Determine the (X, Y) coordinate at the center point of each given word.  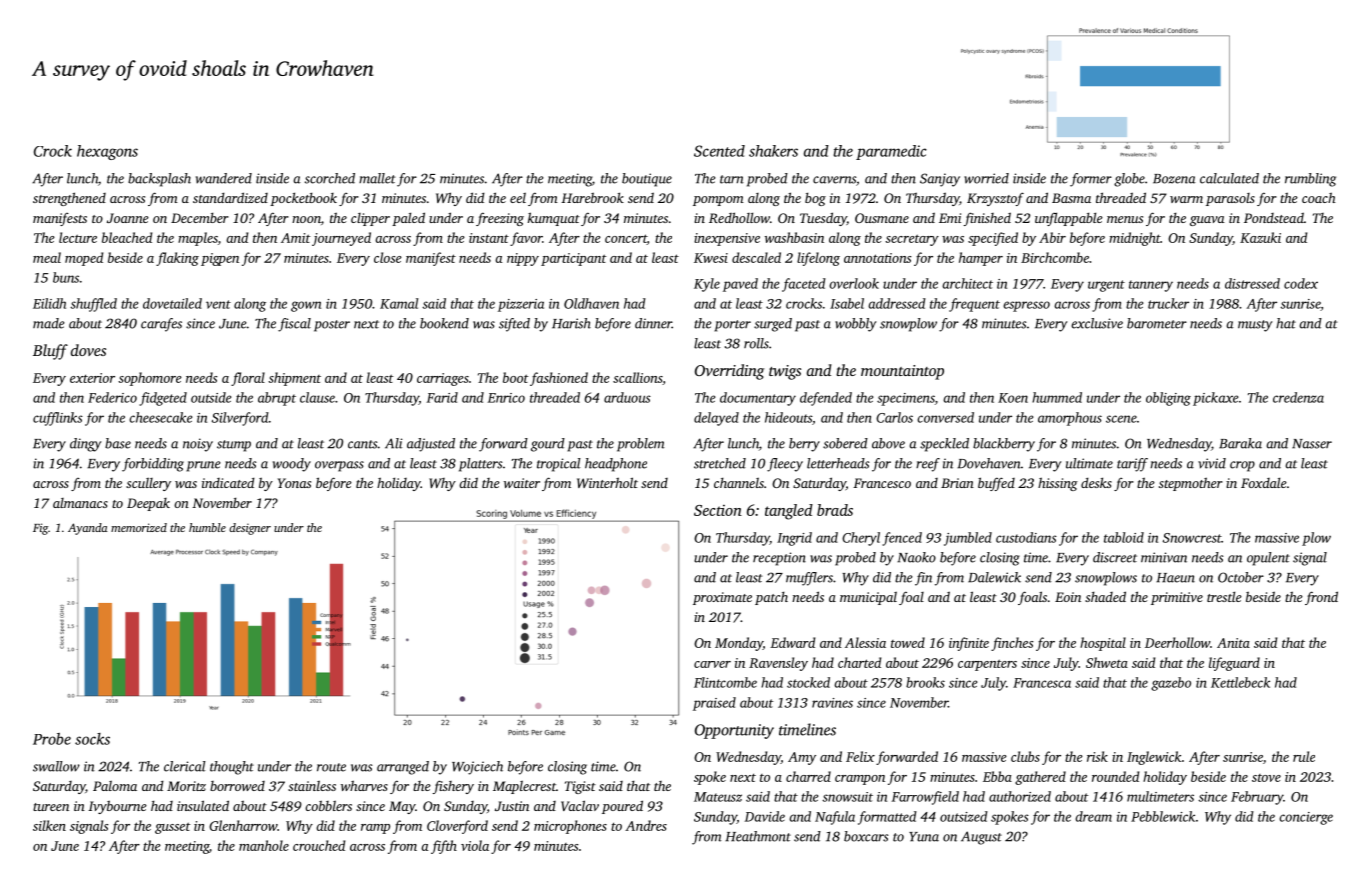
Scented (719, 151)
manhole (264, 845)
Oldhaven (591, 303)
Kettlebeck (1240, 682)
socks (92, 739)
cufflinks (58, 419)
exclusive (1097, 323)
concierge (1306, 818)
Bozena (1174, 179)
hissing (1058, 484)
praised (714, 704)
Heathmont (758, 836)
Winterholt (607, 482)
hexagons (107, 152)
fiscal (294, 325)
